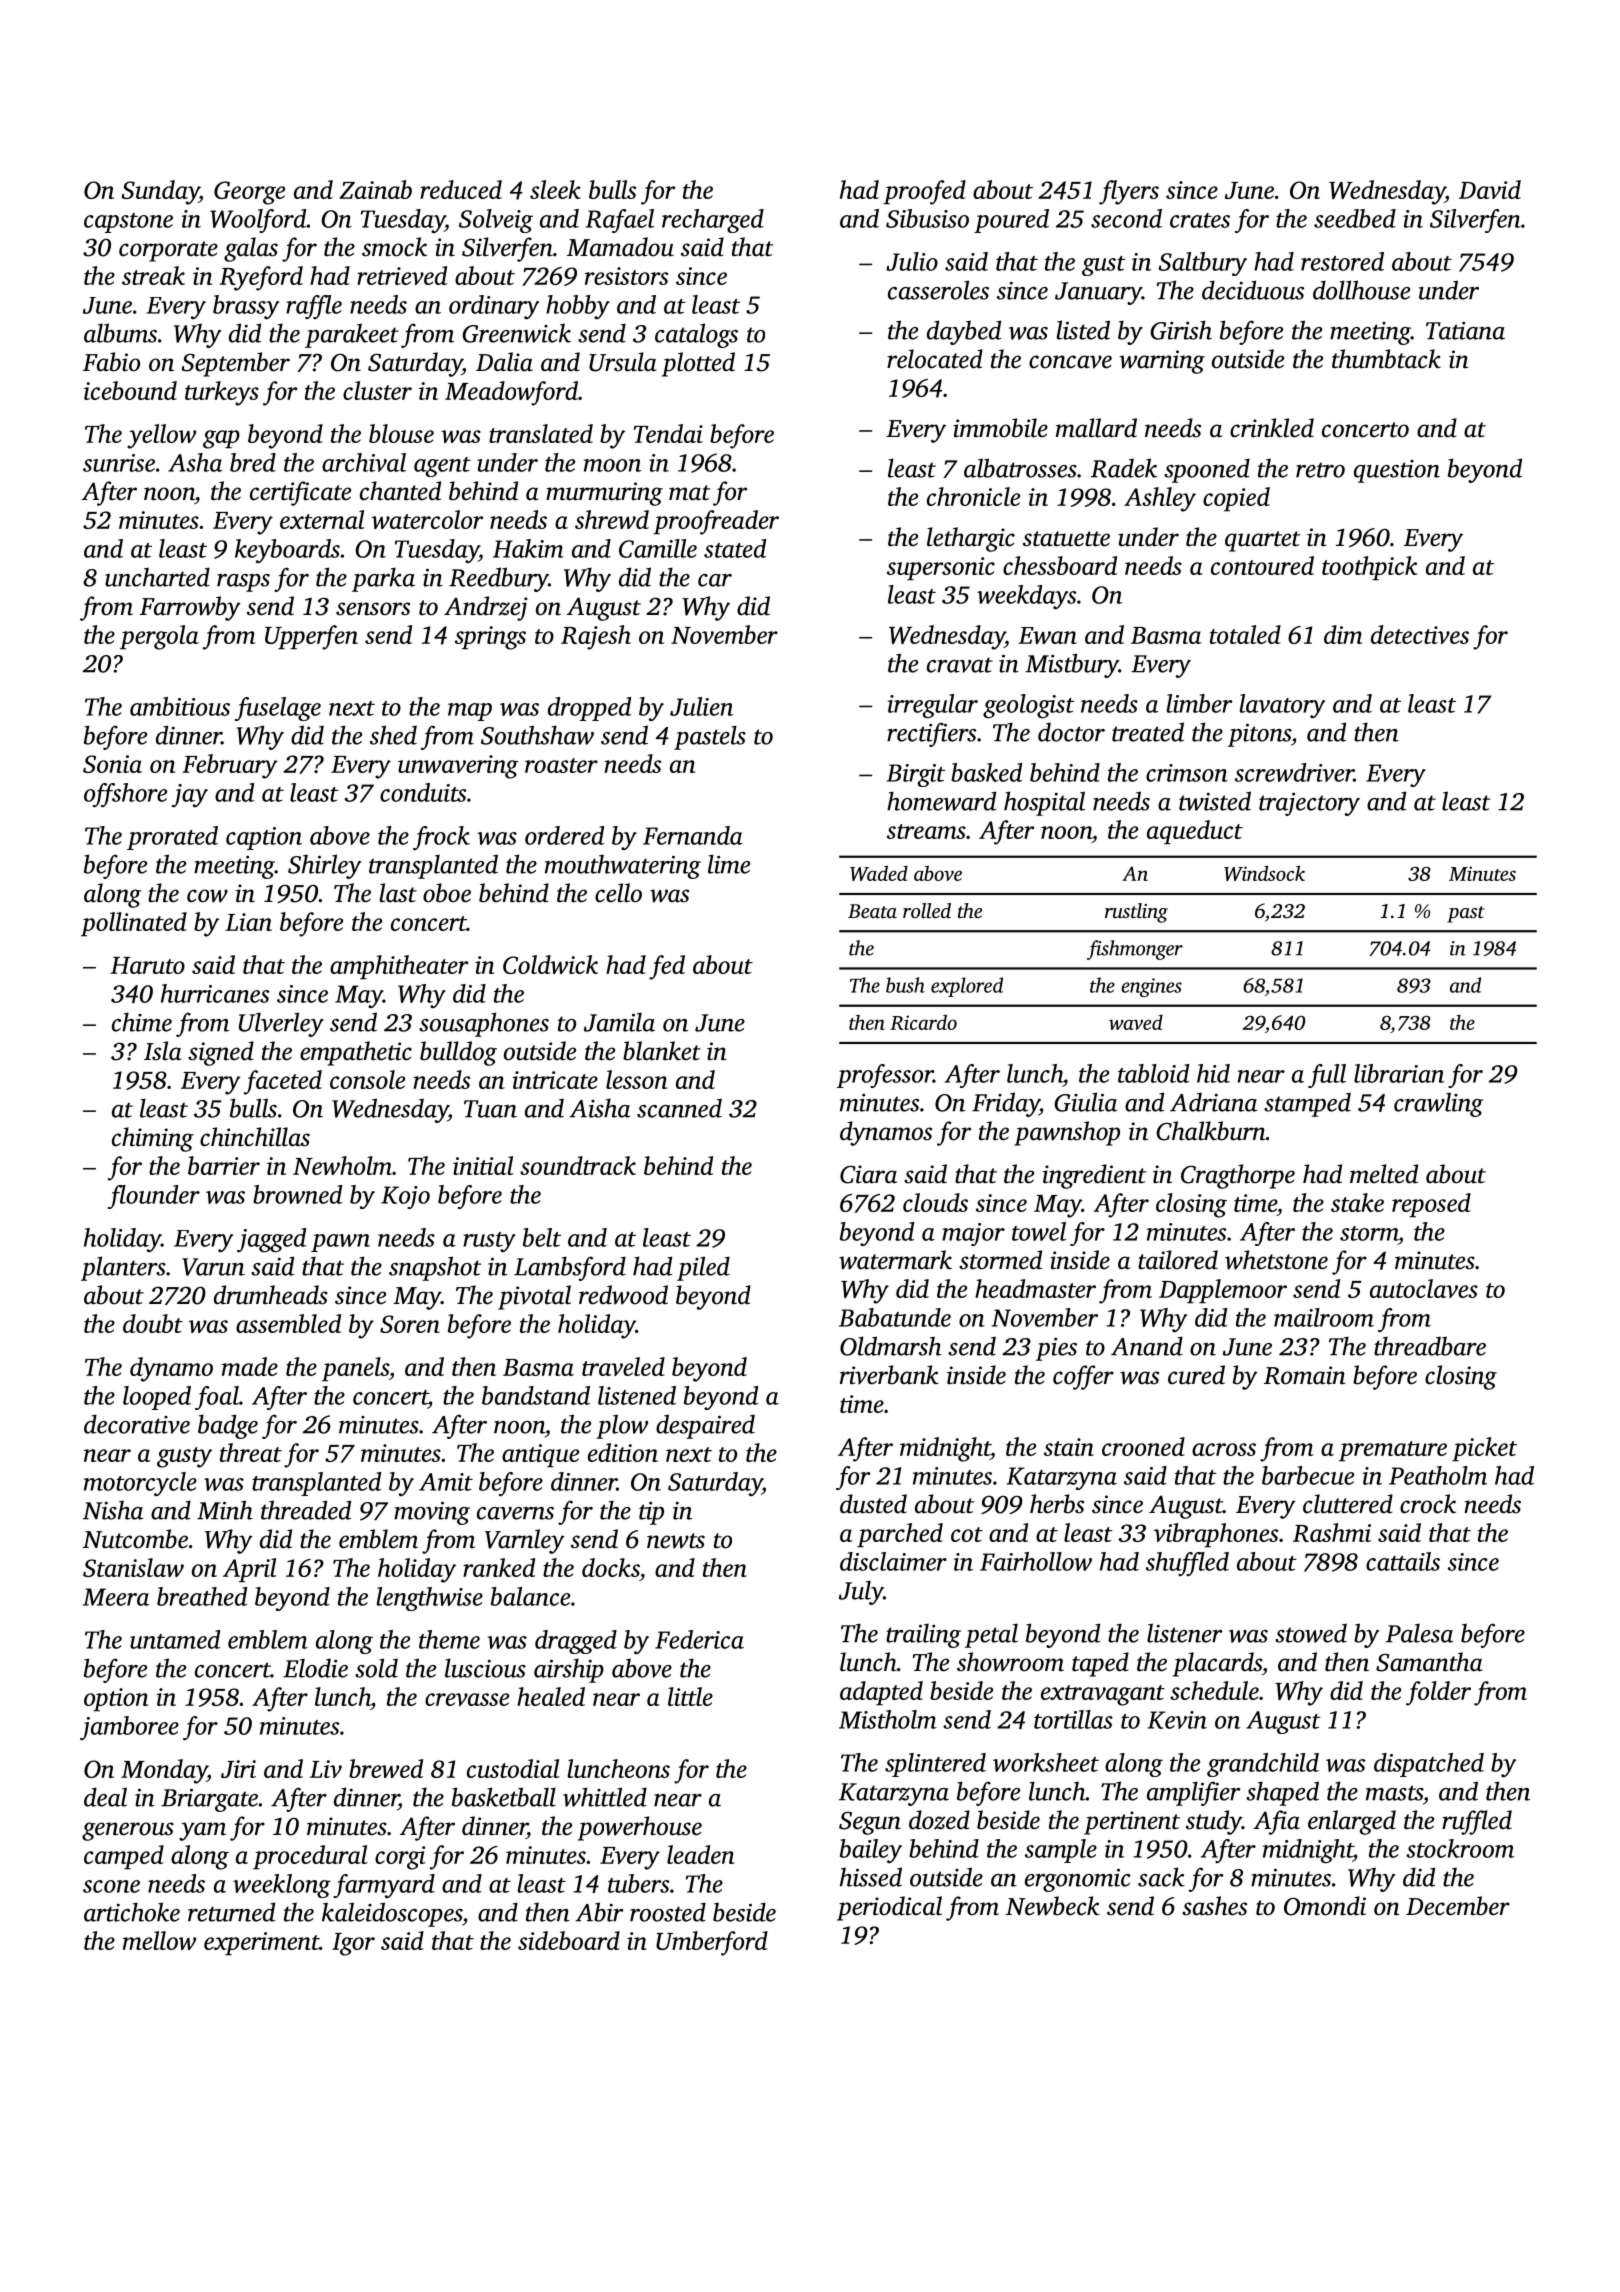 The image size is (1620, 2292). What do you see at coordinates (261, 1943) in the image?
I see `experiment` at bounding box center [261, 1943].
